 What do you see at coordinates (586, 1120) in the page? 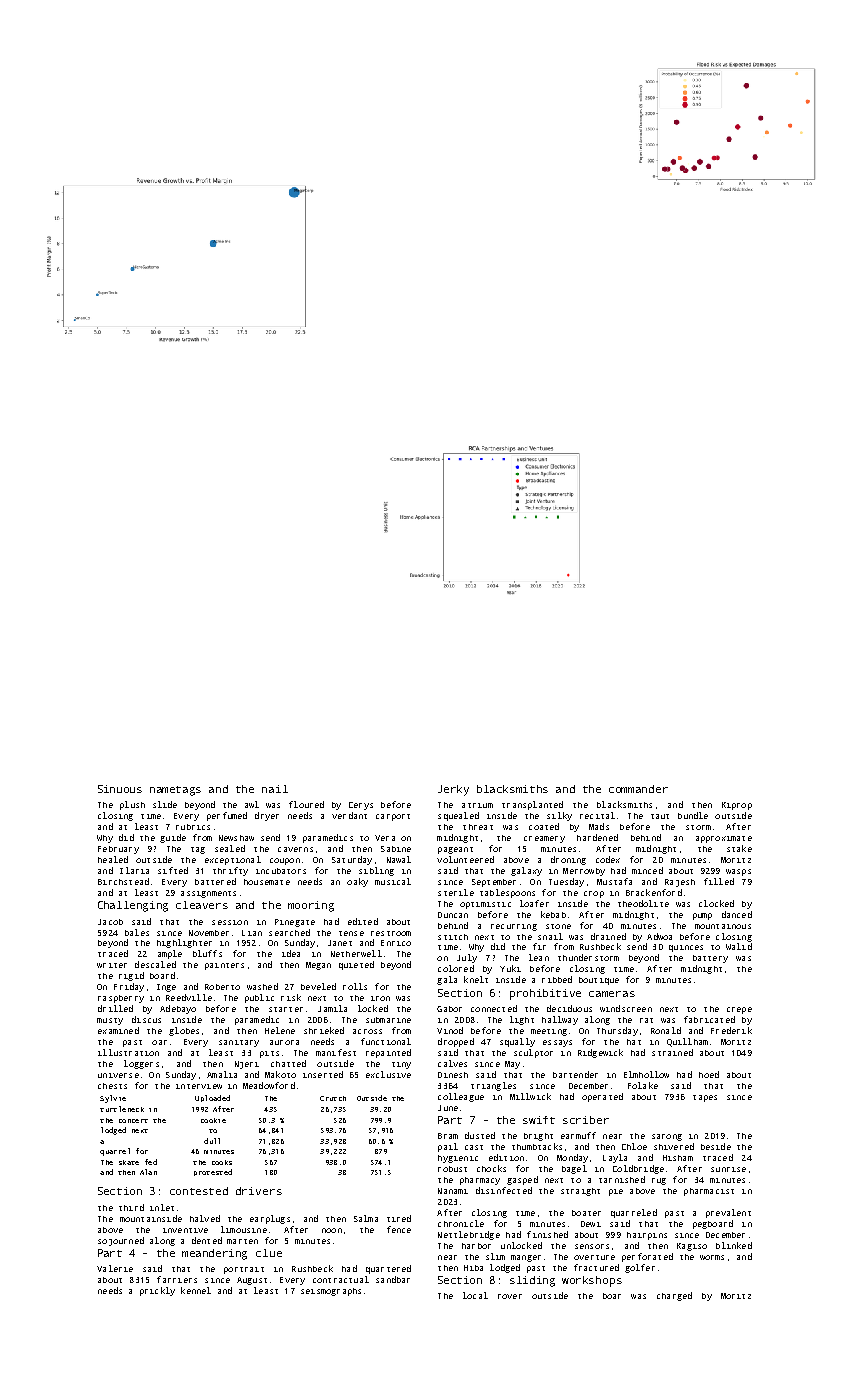
I see `scriber` at bounding box center [586, 1120].
